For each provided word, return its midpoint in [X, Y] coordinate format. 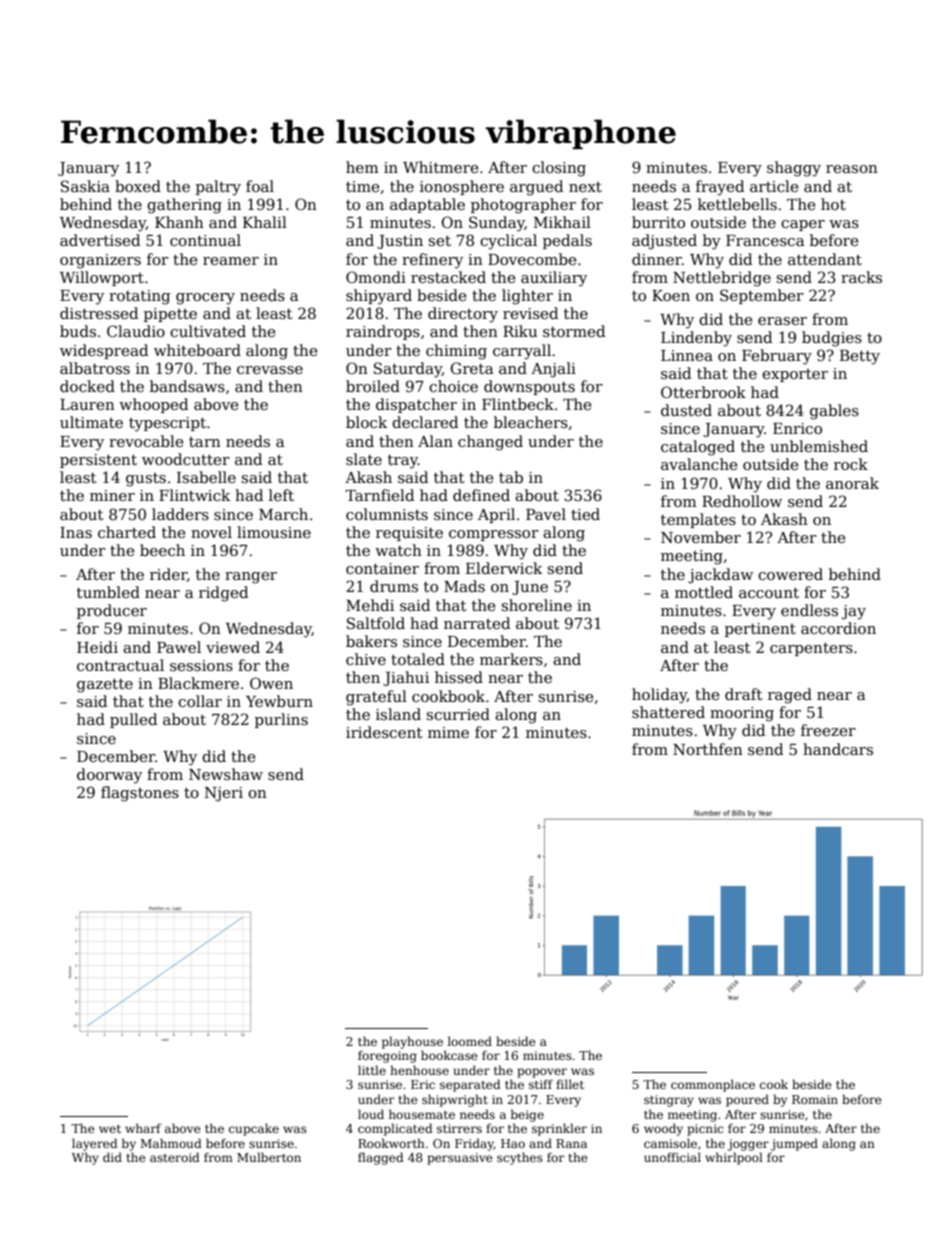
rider [168, 575]
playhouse [412, 1042]
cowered [790, 574]
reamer [231, 261]
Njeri [224, 794]
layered [95, 1144]
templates [698, 520]
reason [852, 169]
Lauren [87, 404]
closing [559, 169]
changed [490, 443]
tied [585, 514]
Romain [815, 1099]
